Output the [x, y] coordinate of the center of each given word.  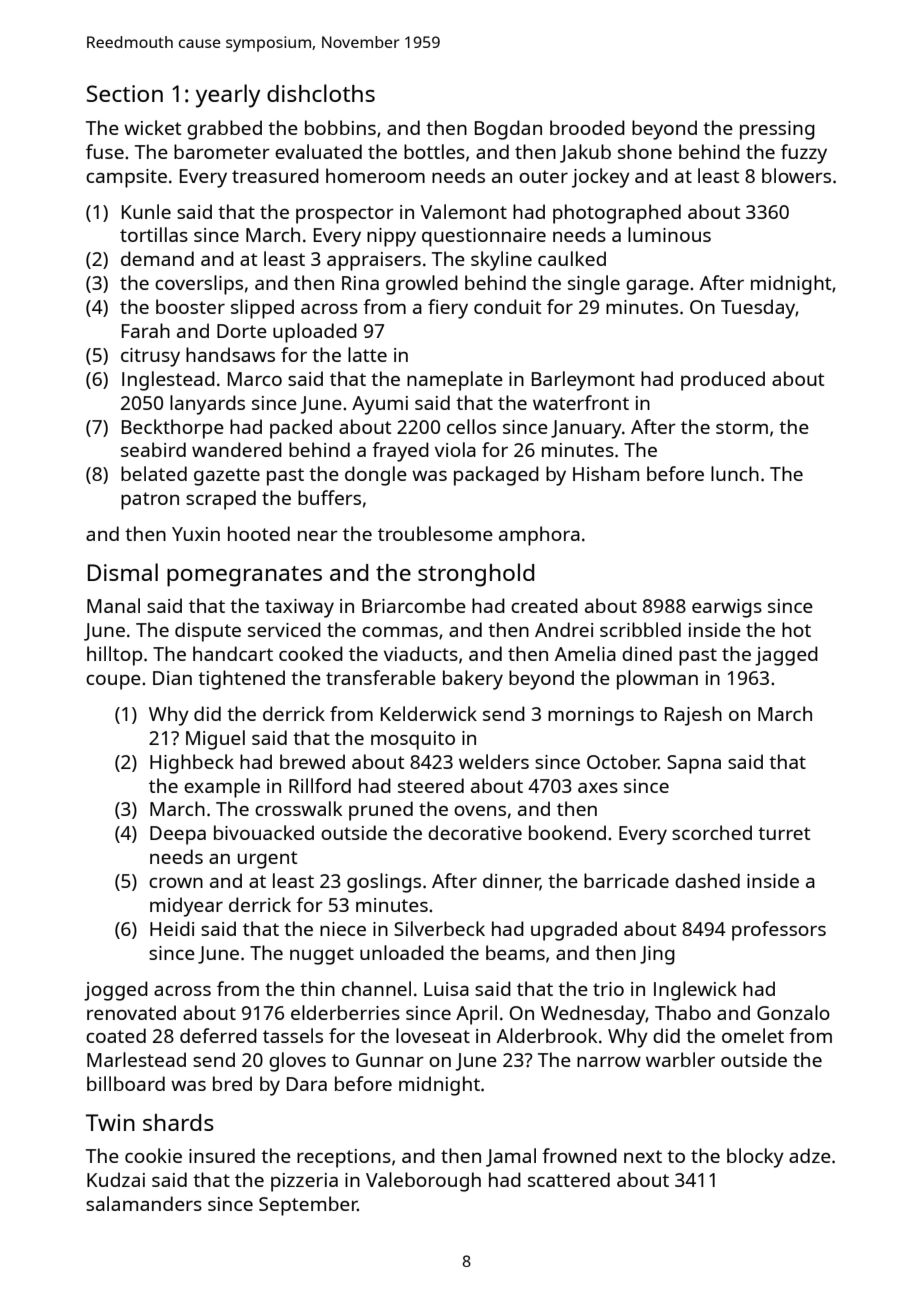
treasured [275, 175]
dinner [511, 882]
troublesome [435, 533]
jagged [786, 656]
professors [779, 931]
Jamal [511, 1157]
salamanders [144, 1203]
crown [176, 882]
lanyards [207, 405]
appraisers [374, 261]
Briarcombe [414, 605]
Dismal [123, 572]
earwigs [727, 608]
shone [645, 151]
